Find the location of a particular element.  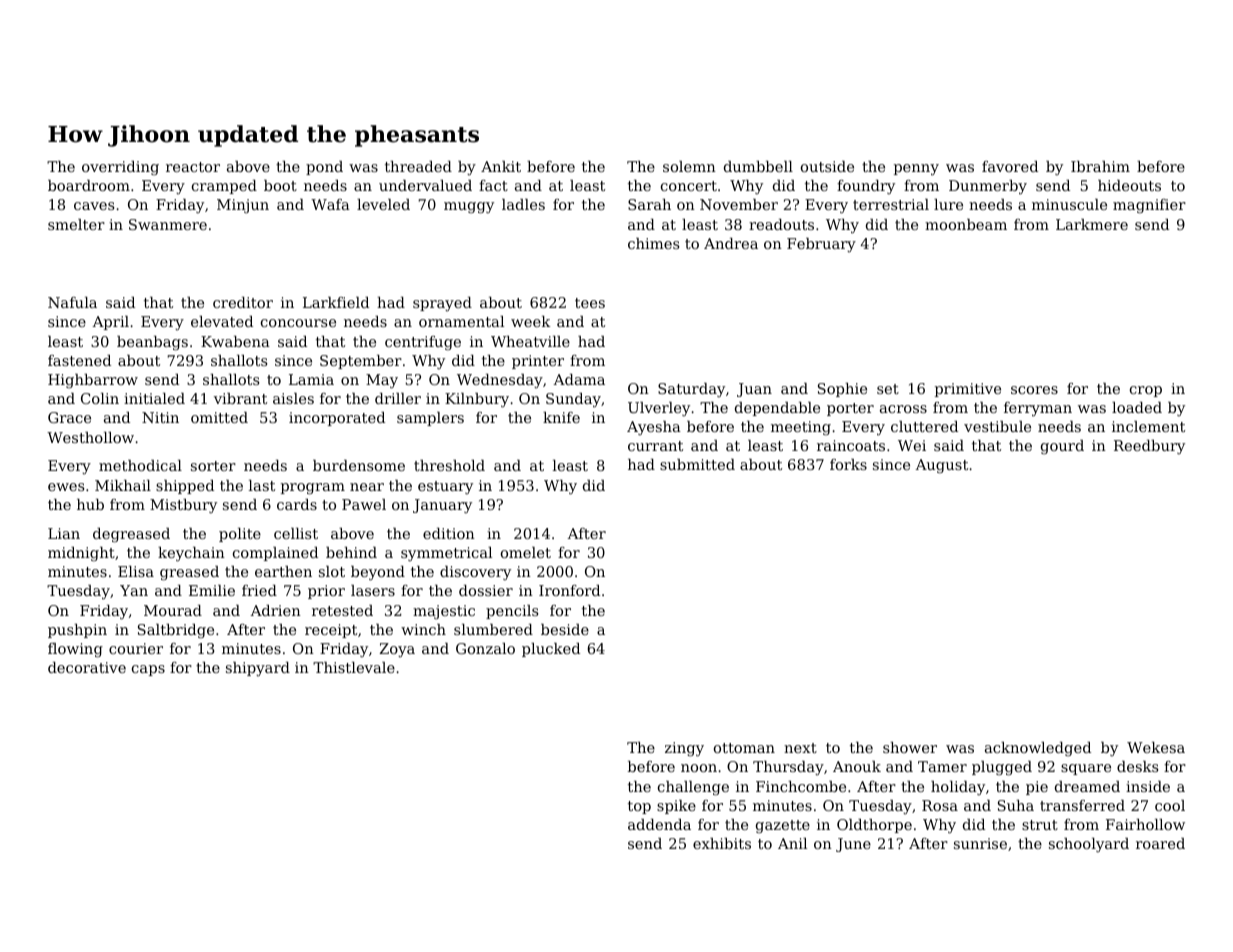

crop is located at coordinates (1146, 391).
